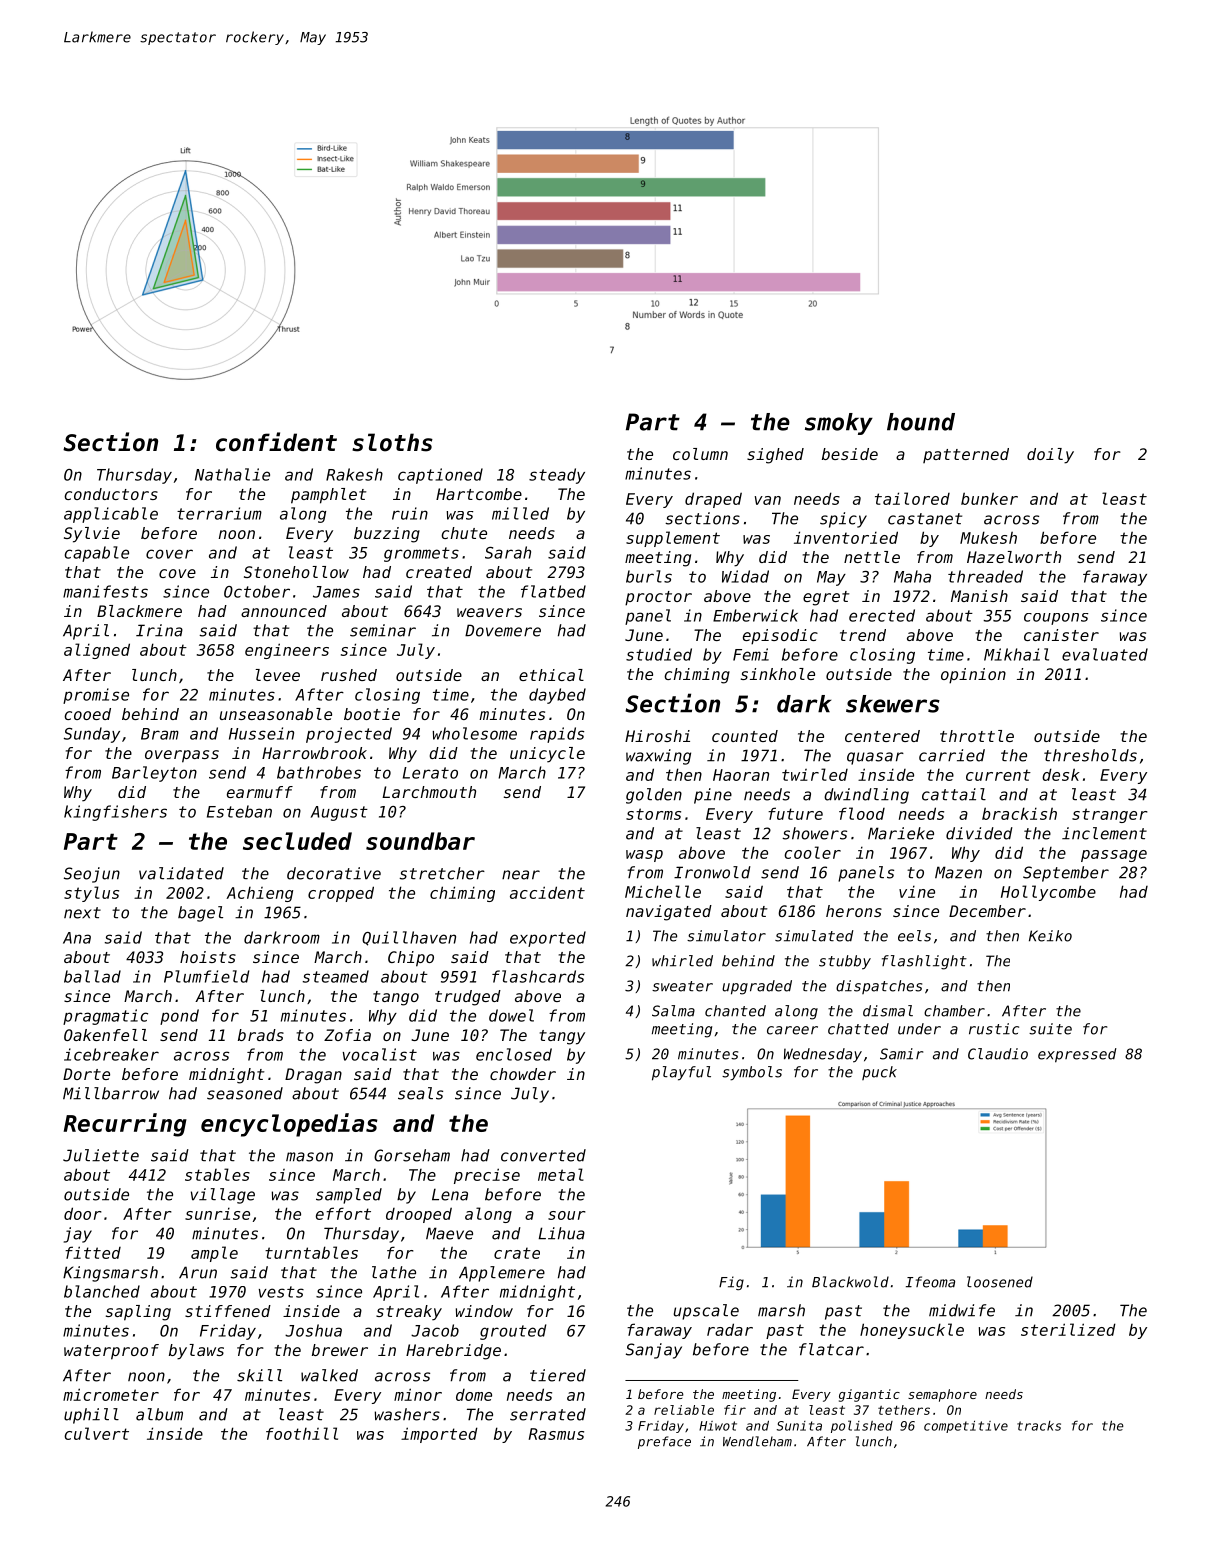  Describe the element at coordinates (328, 496) in the screenshot. I see `pamphlet` at that location.
